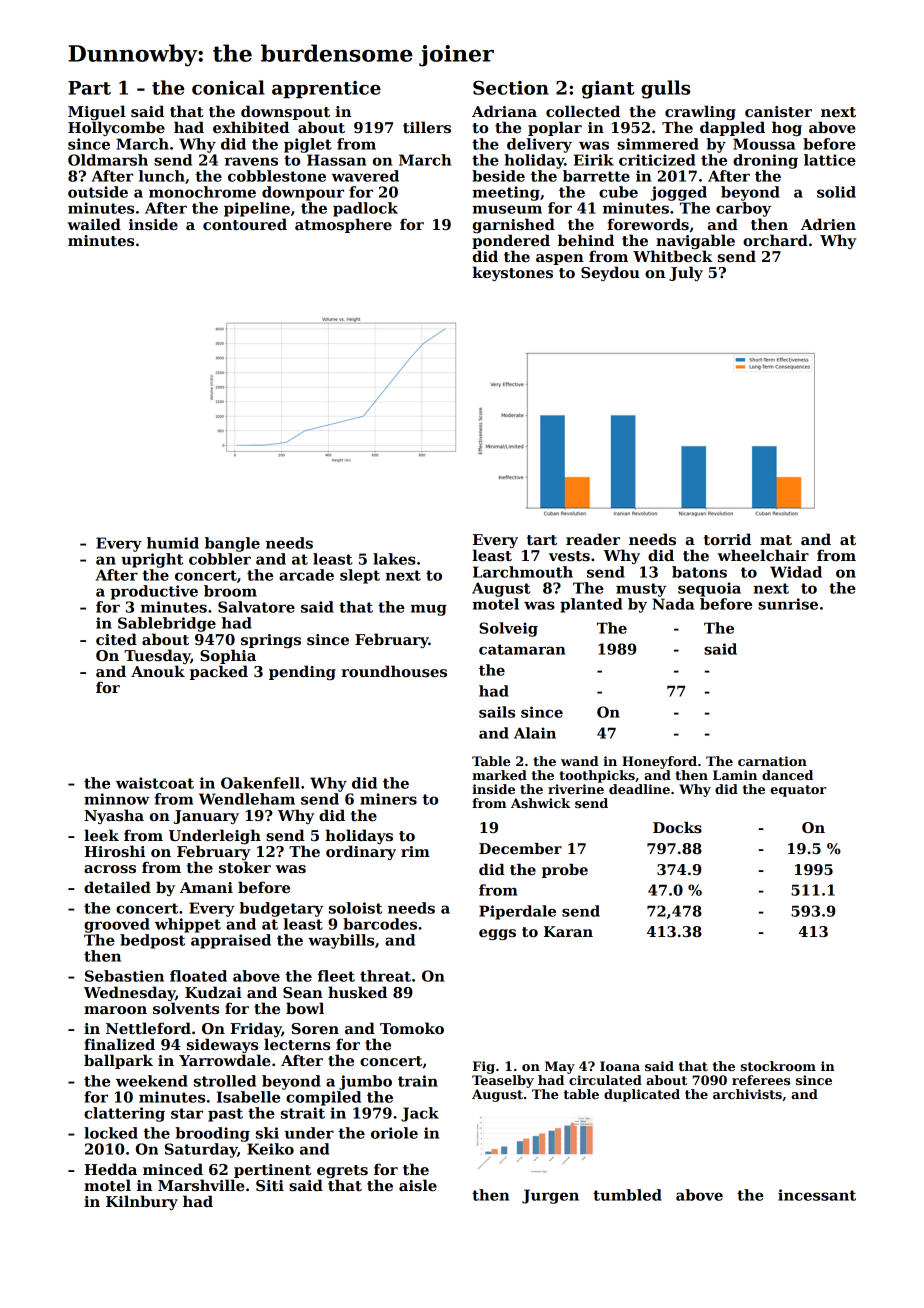  Describe the element at coordinates (388, 799) in the screenshot. I see `miners` at that location.
